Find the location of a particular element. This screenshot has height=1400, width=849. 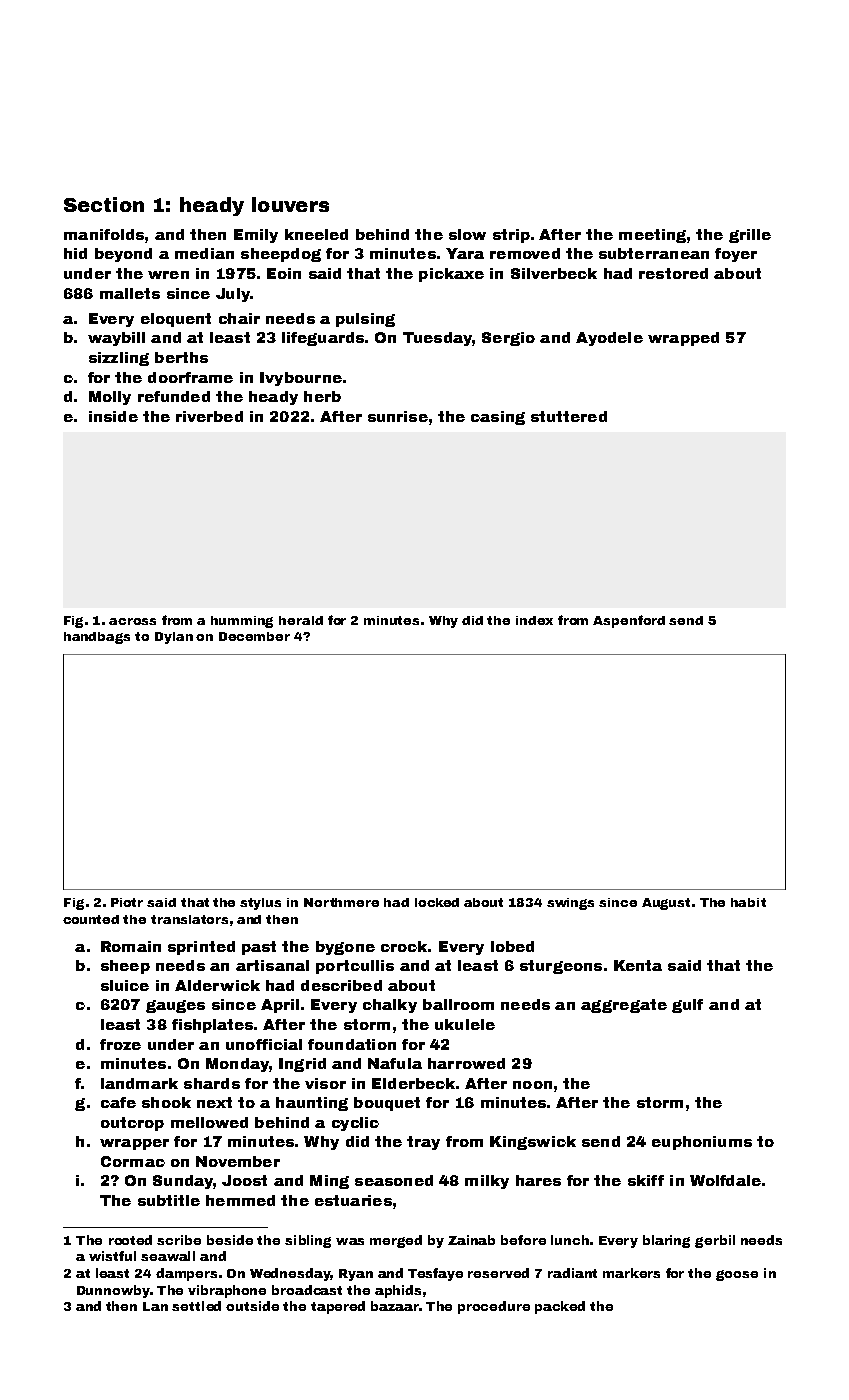

shards is located at coordinates (212, 1083).
